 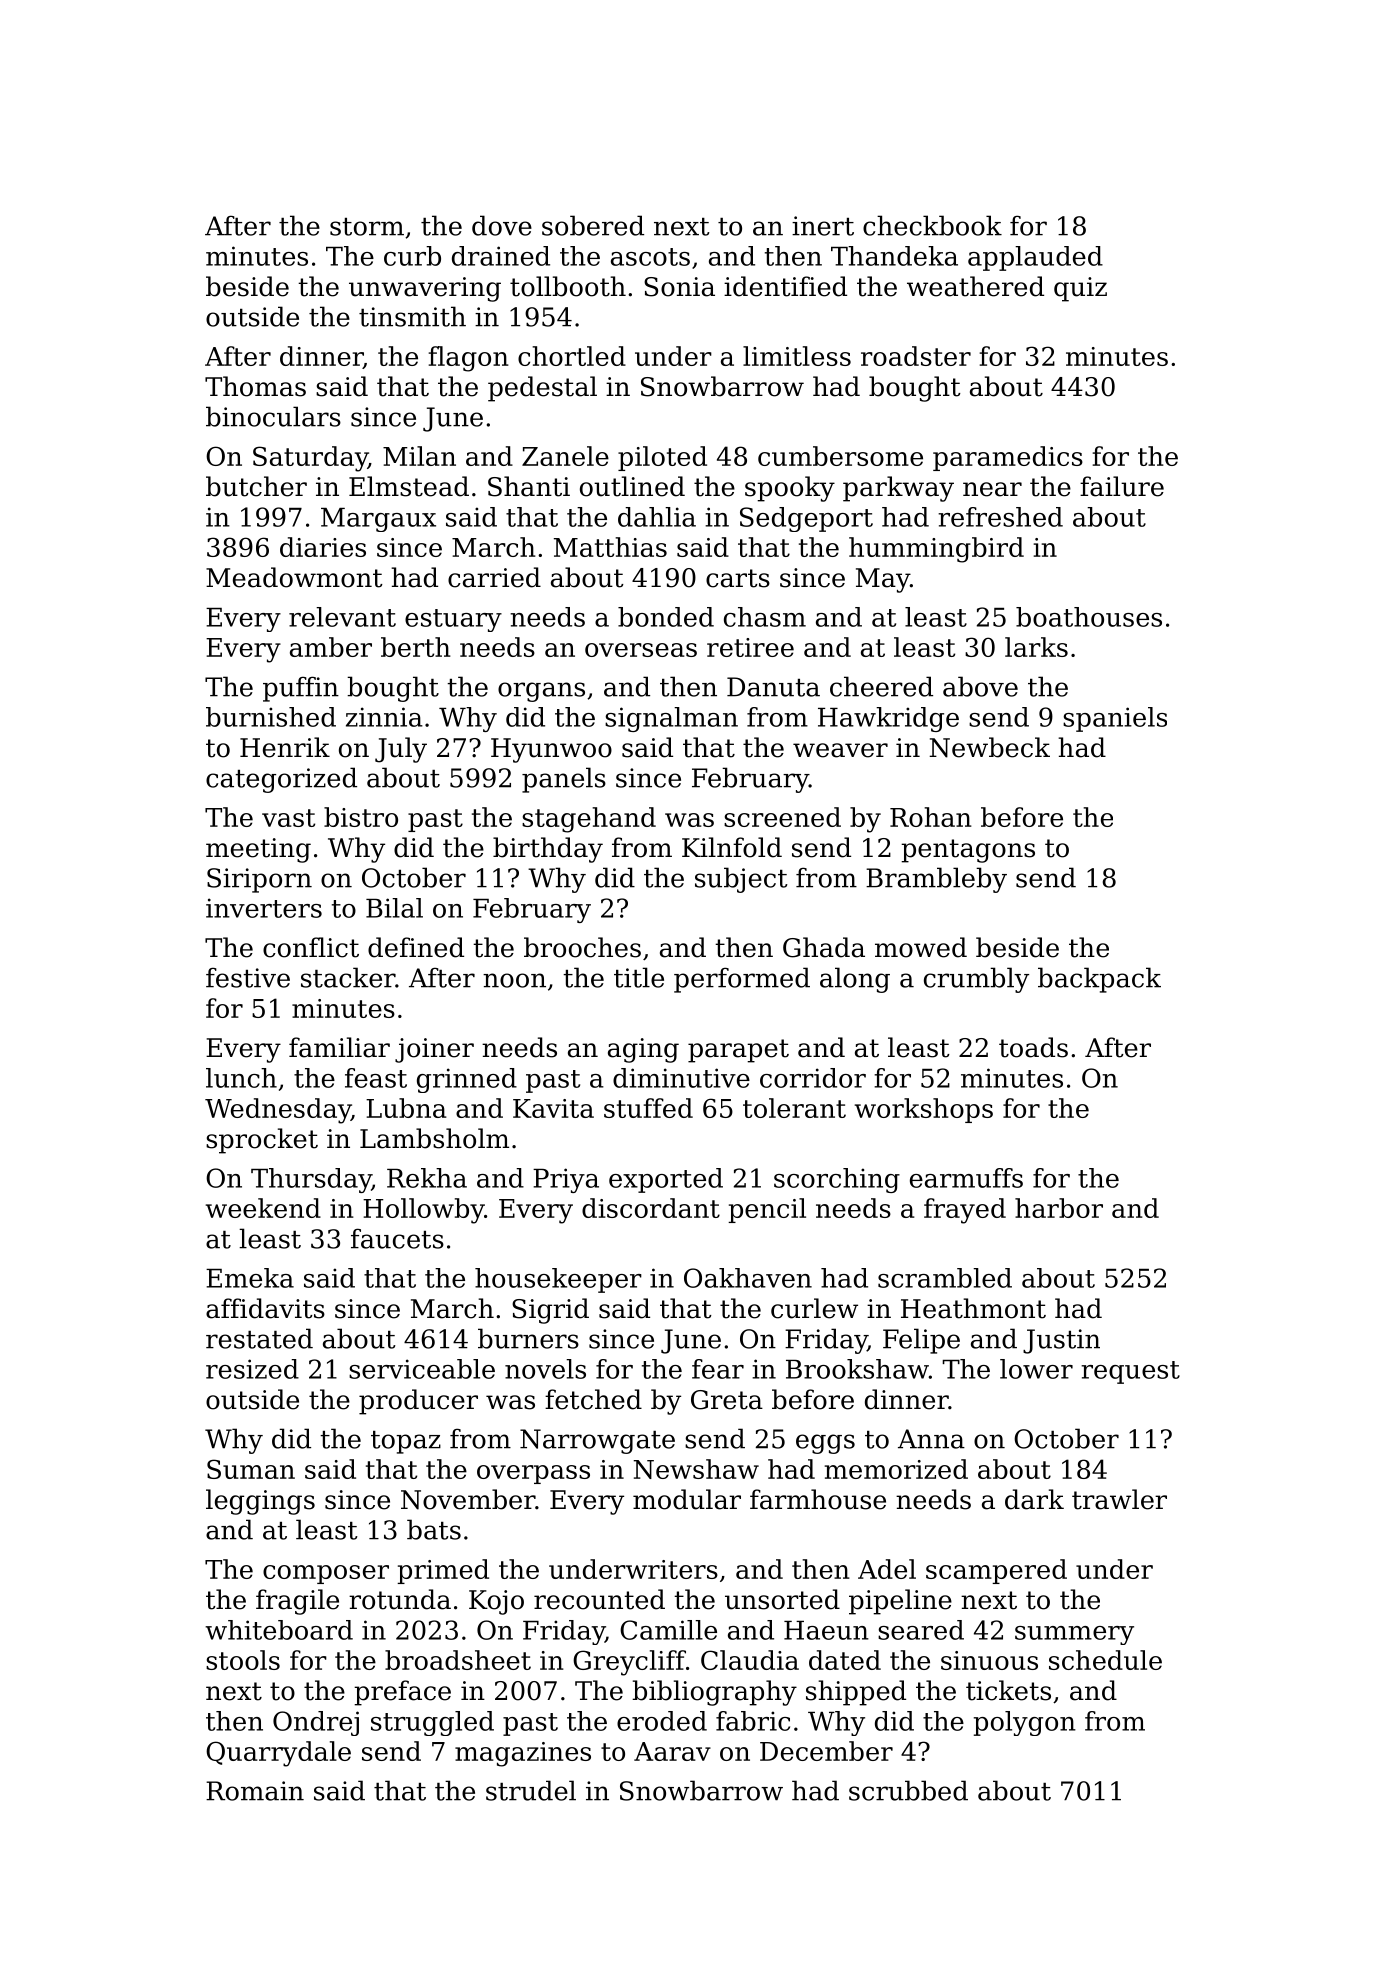 What do you see at coordinates (806, 519) in the image?
I see `Sedgeport` at bounding box center [806, 519].
